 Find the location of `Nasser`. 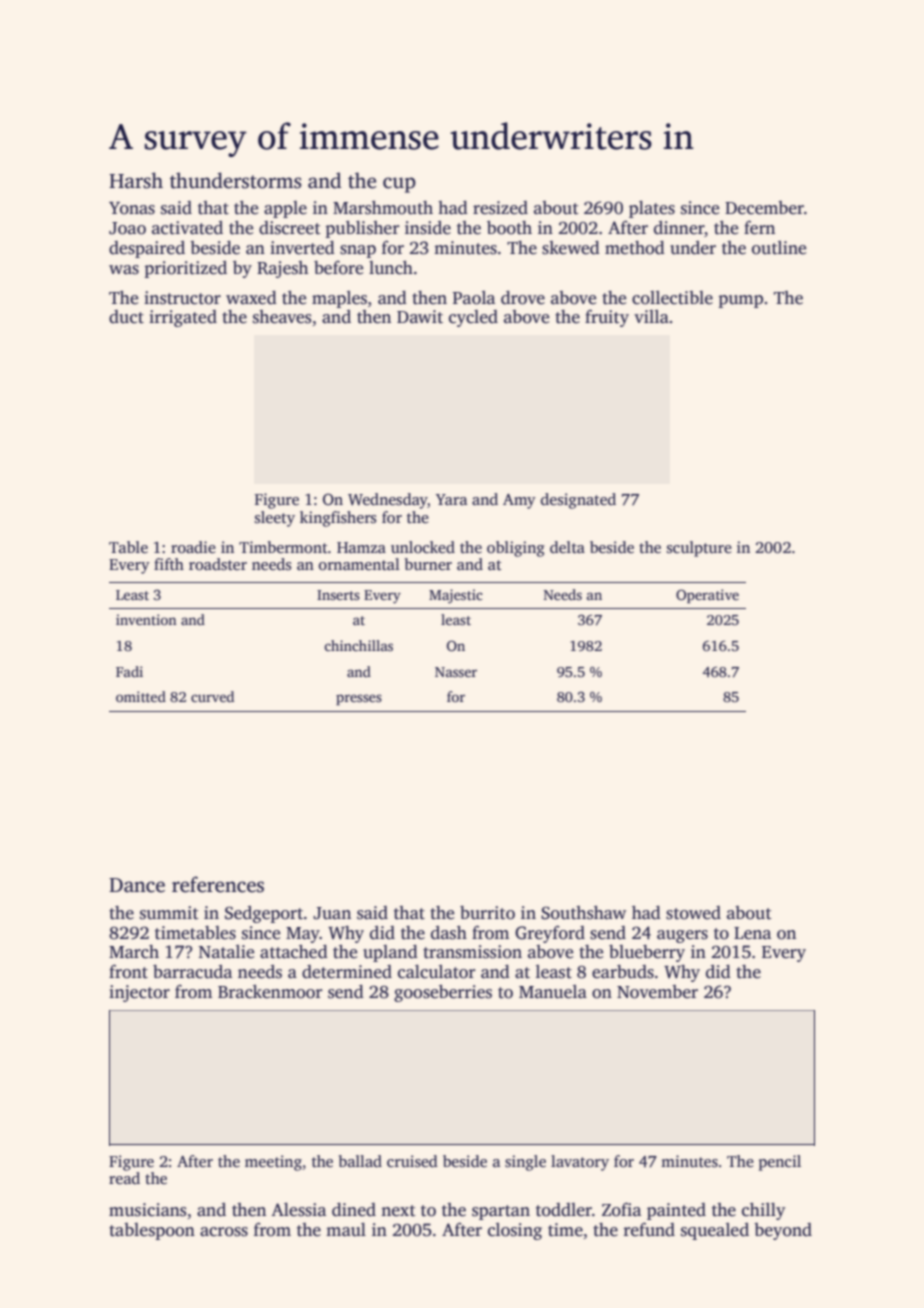

Nasser is located at coordinates (456, 672).
